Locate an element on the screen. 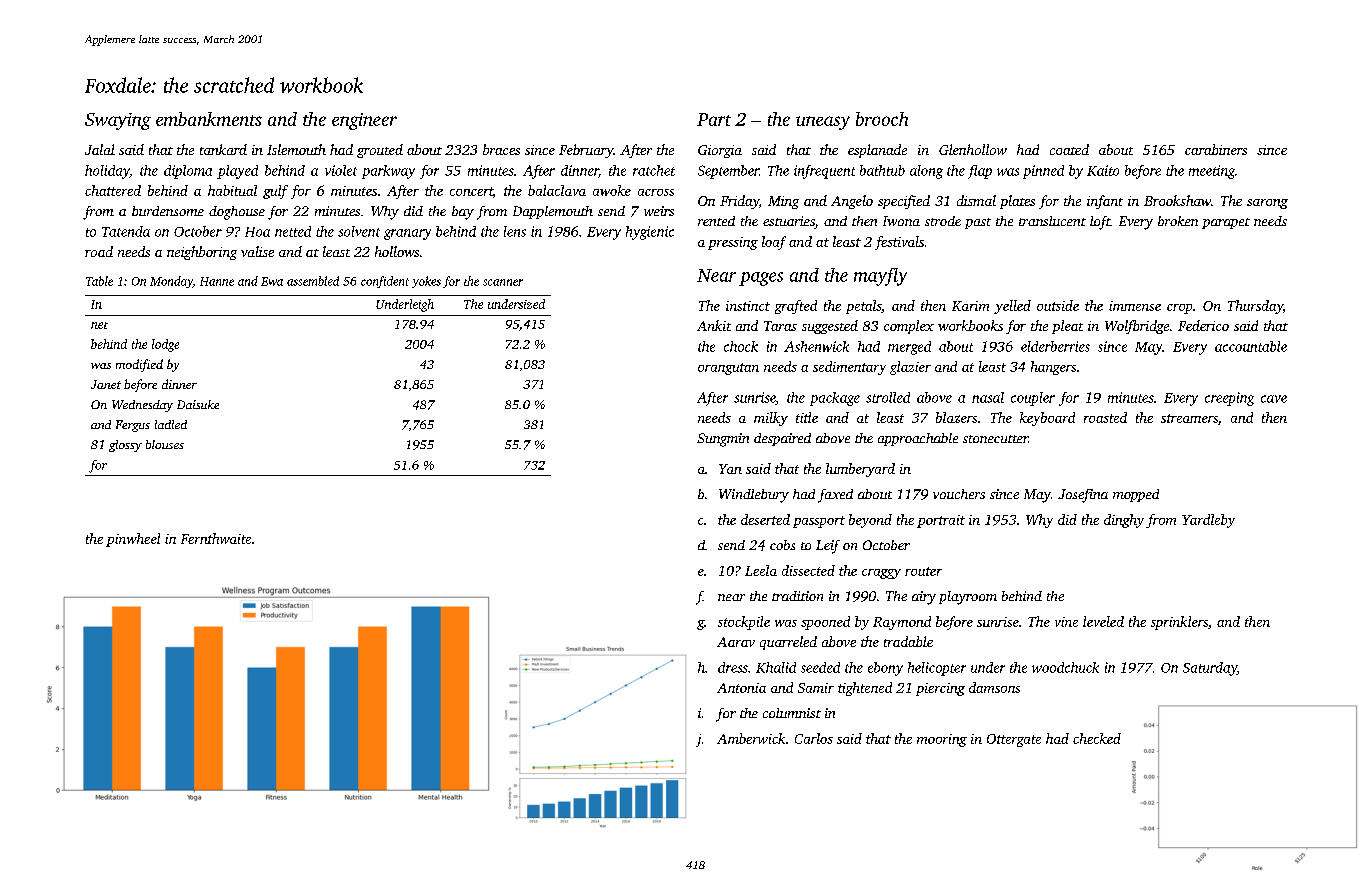  package is located at coordinates (835, 399).
